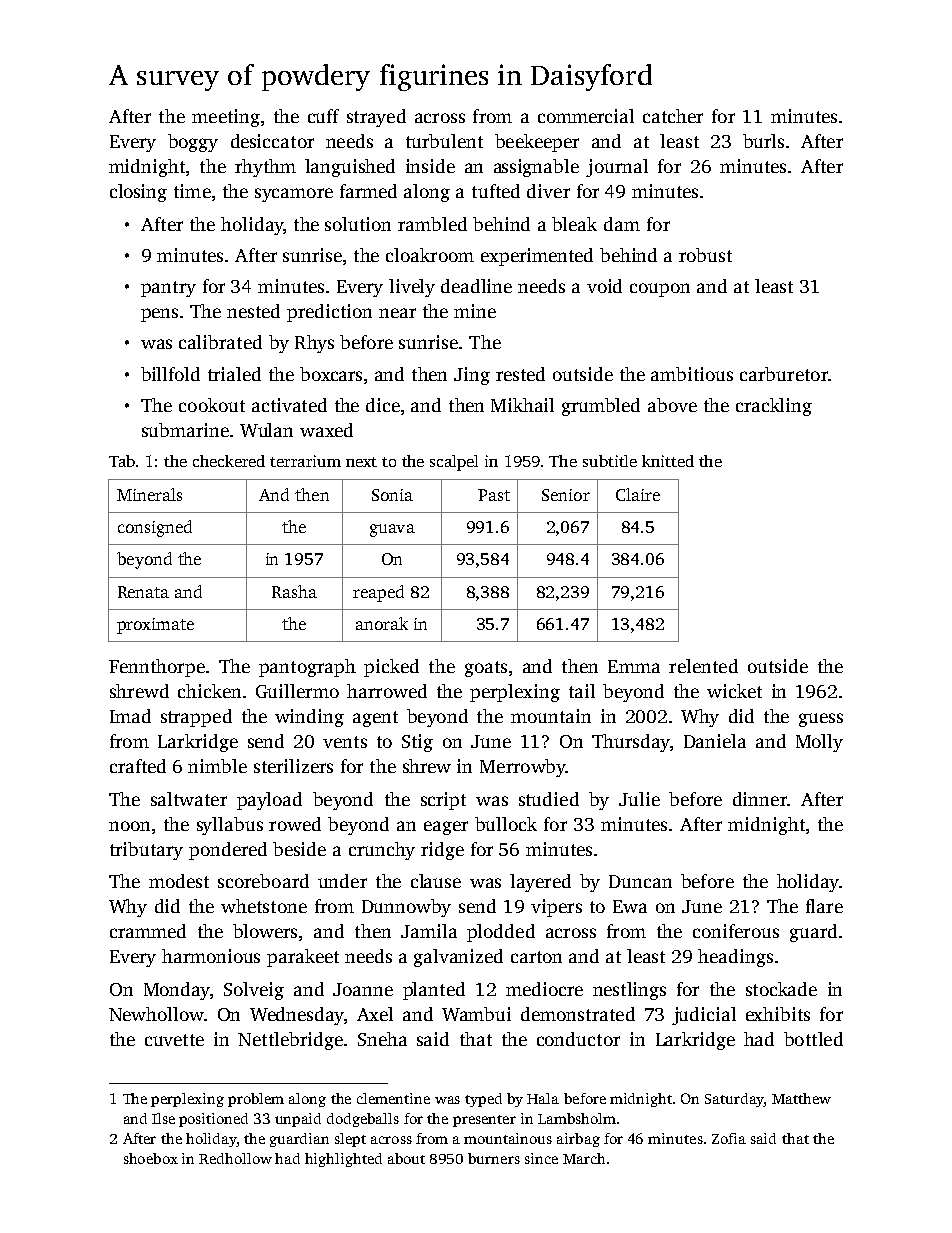 The image size is (952, 1233). What do you see at coordinates (763, 141) in the screenshot?
I see `burls` at bounding box center [763, 141].
